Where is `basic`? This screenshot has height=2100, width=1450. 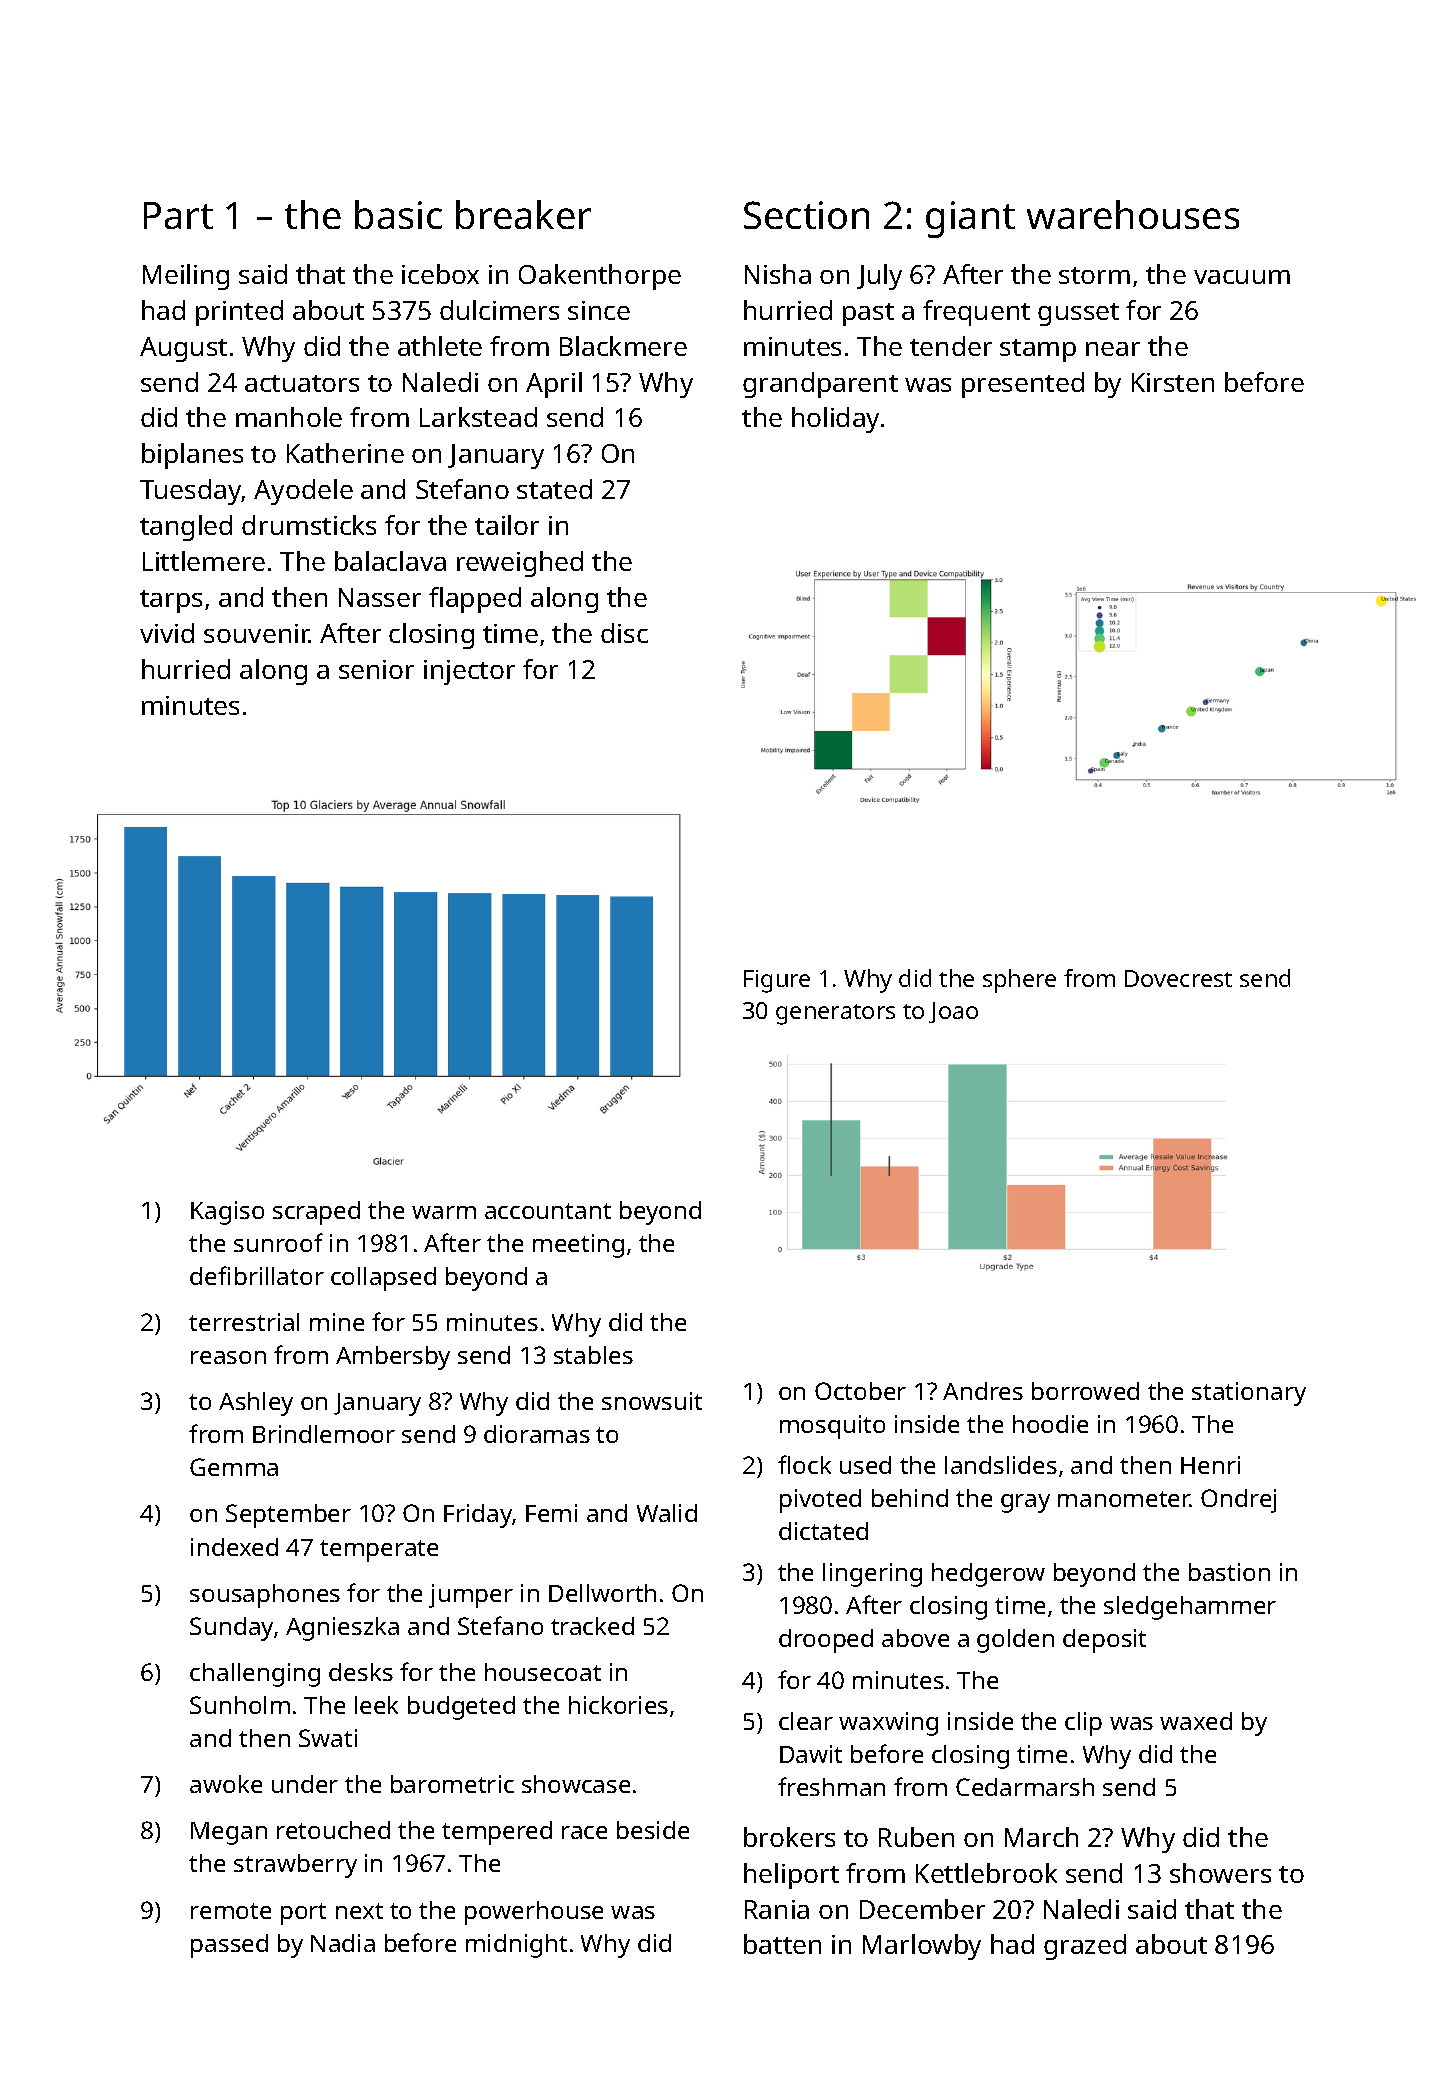
basic is located at coordinates (398, 214).
